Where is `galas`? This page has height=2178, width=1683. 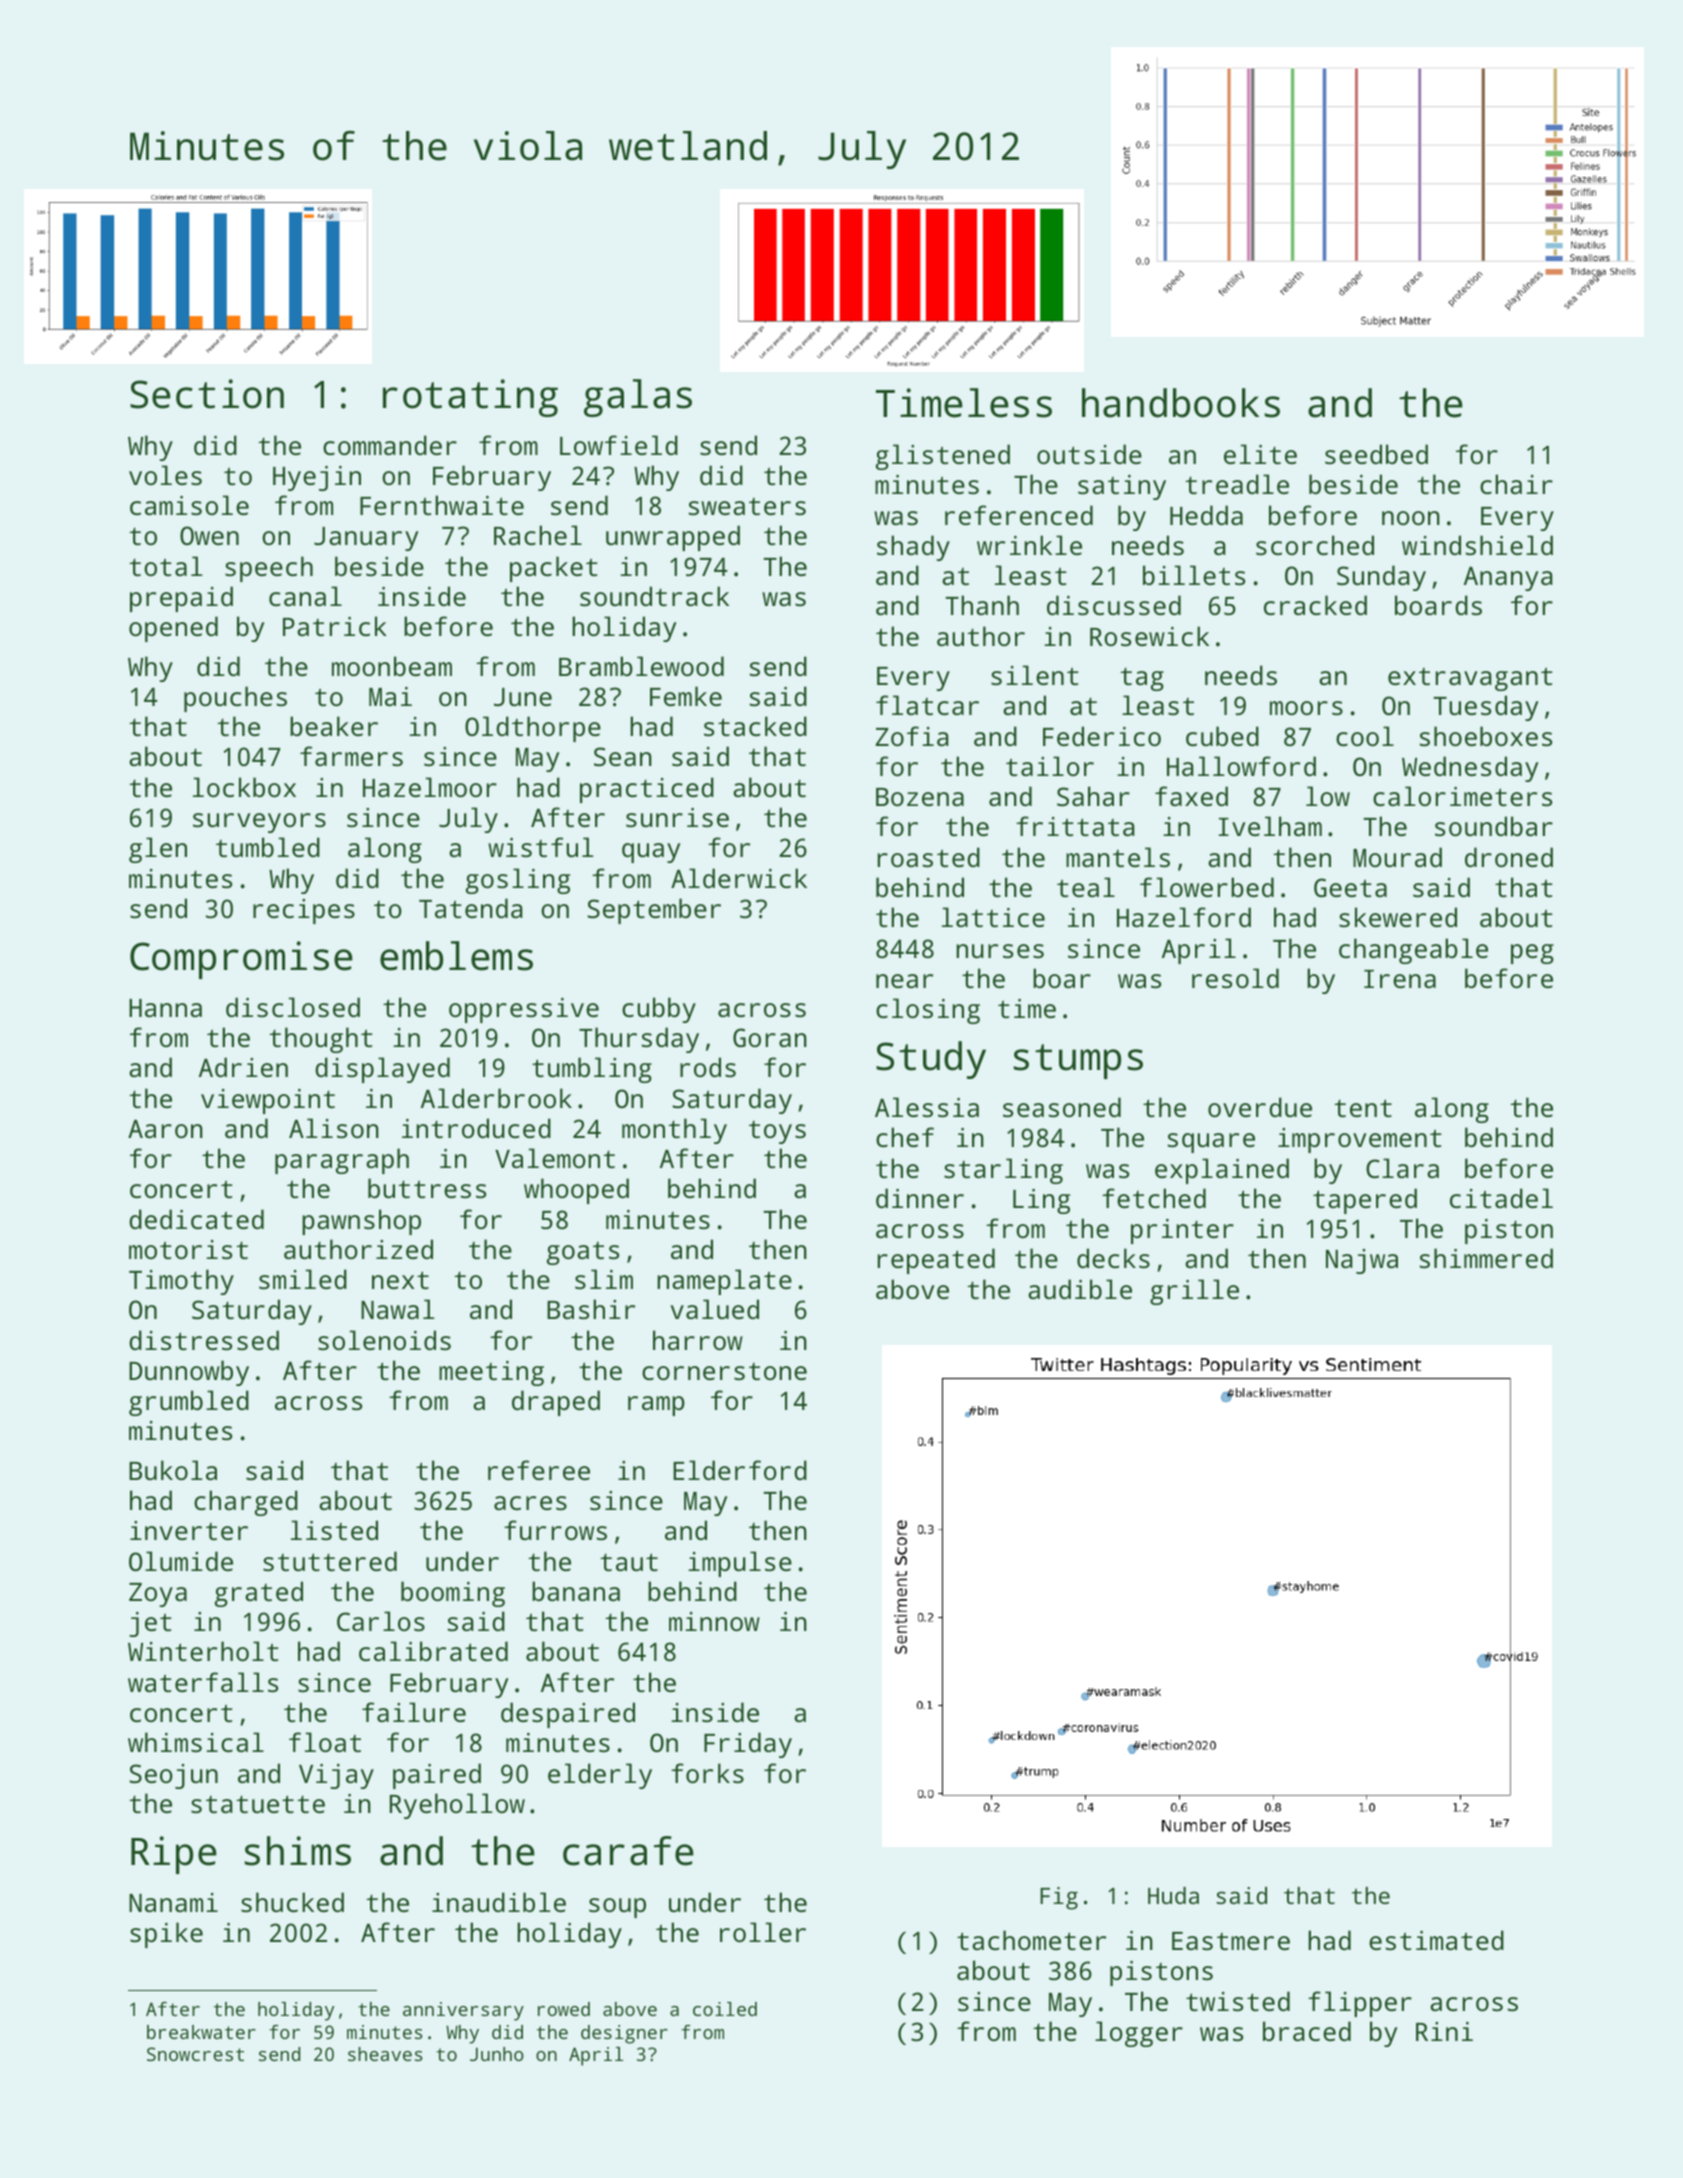
galas is located at coordinates (638, 398).
